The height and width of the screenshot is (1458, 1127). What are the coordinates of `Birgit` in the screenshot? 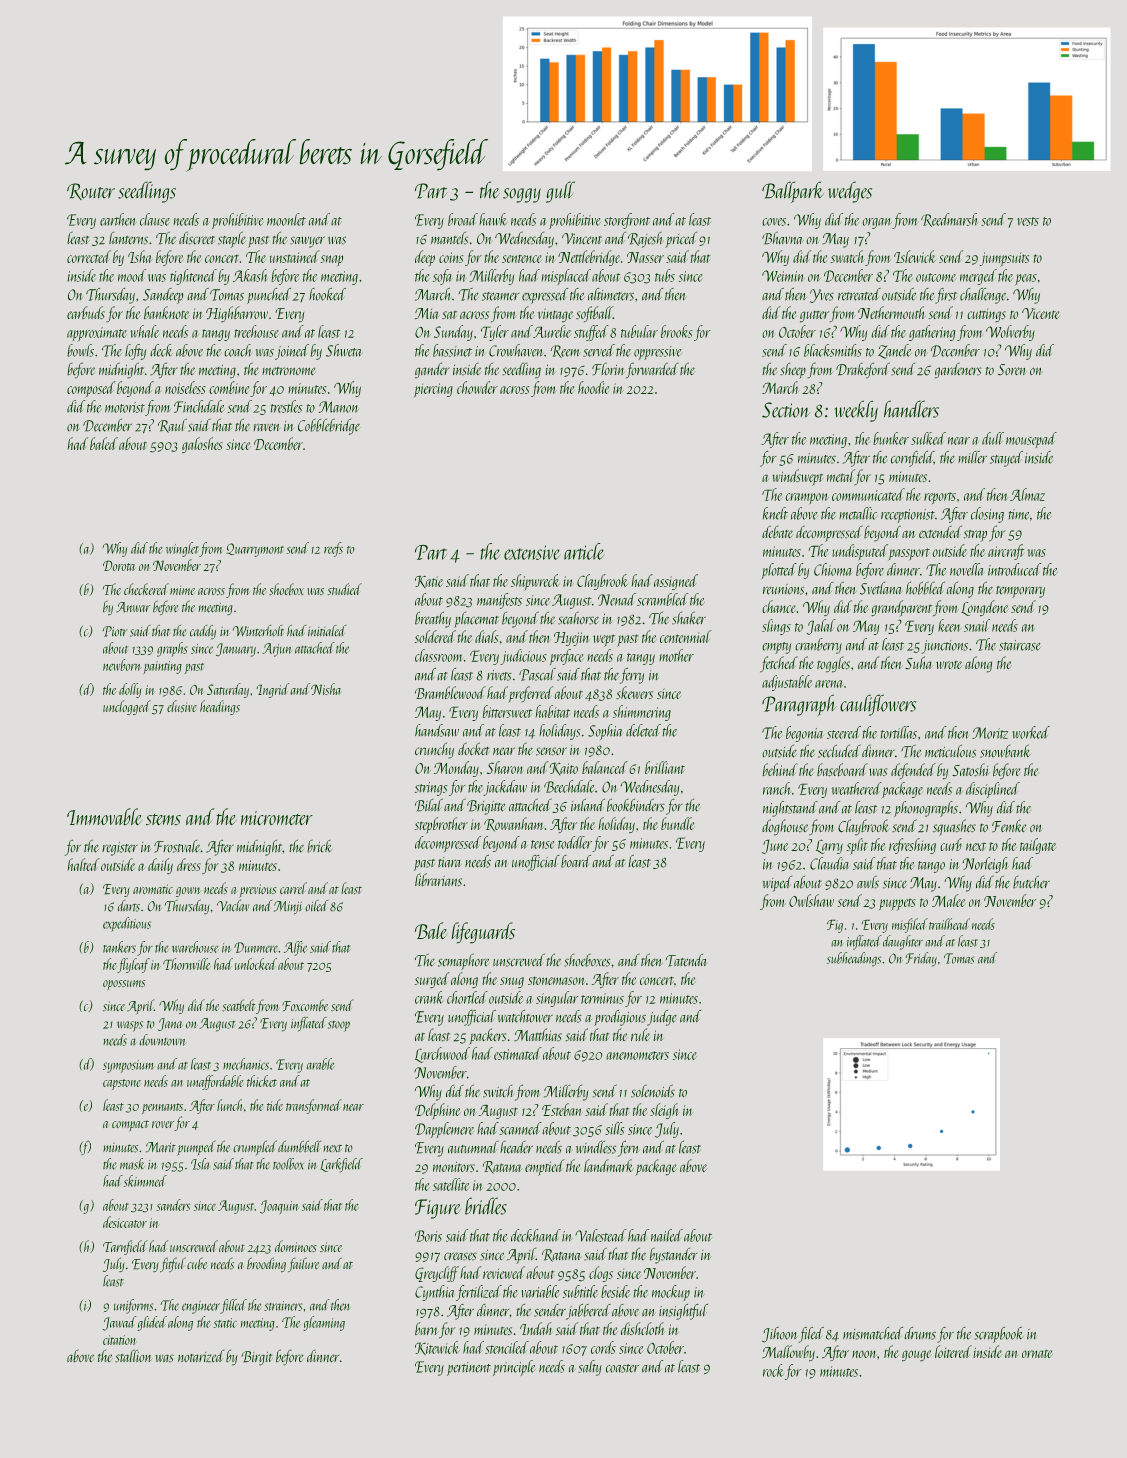 It's located at (257, 1358).
